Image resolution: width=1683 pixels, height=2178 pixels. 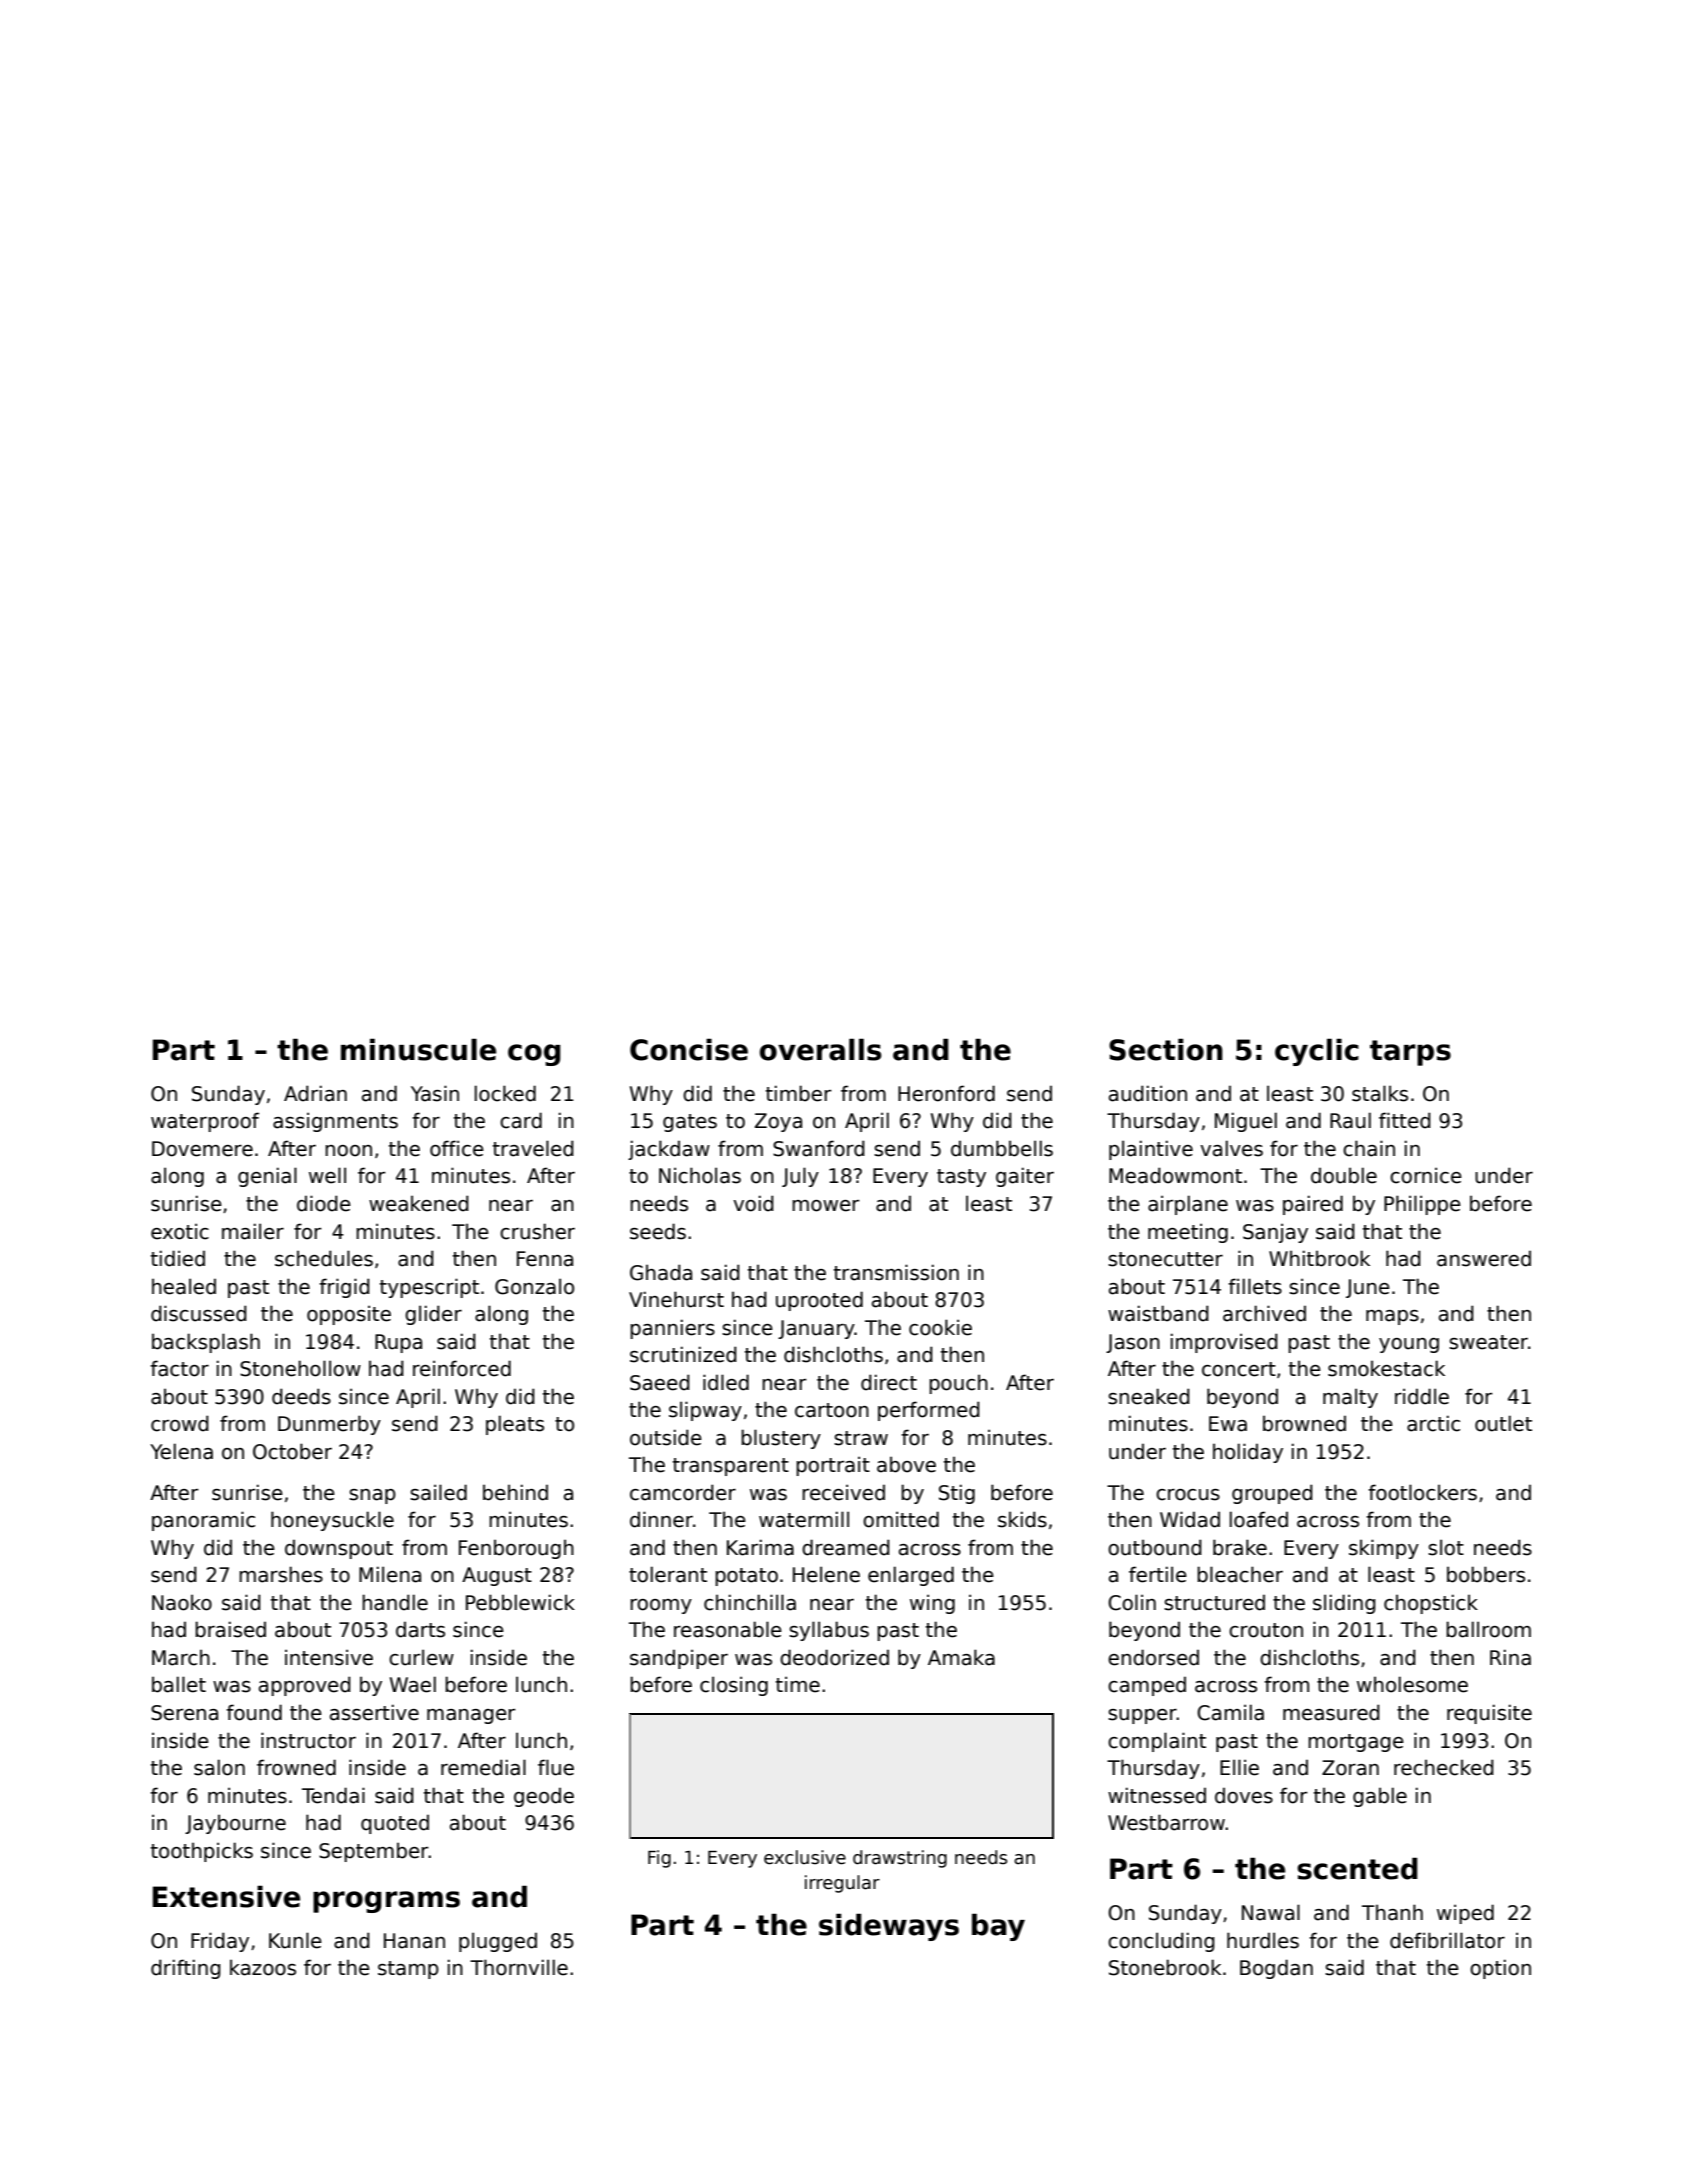 I want to click on defibrillator, so click(x=1447, y=1940).
